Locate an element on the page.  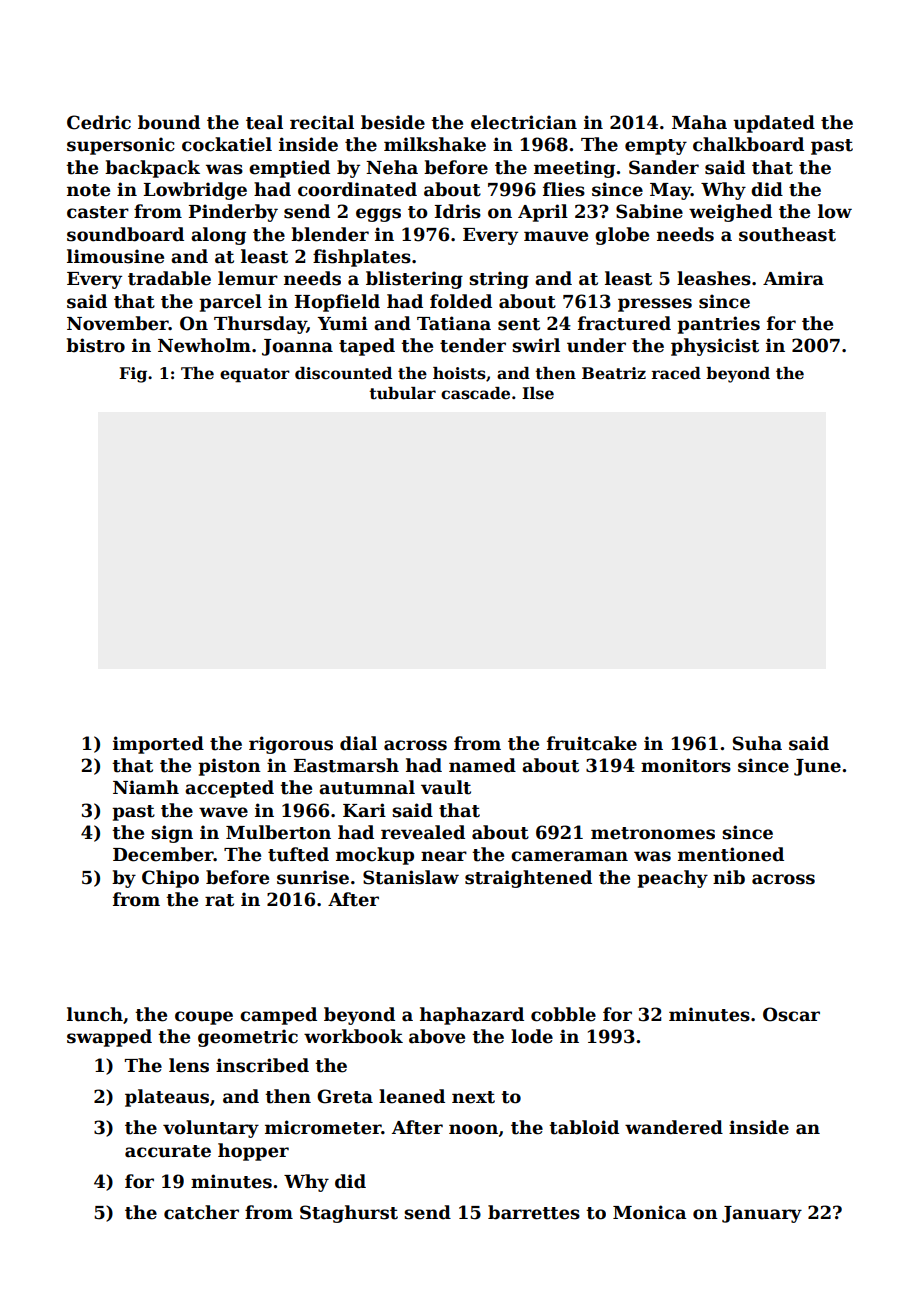
Monica is located at coordinates (649, 1212).
